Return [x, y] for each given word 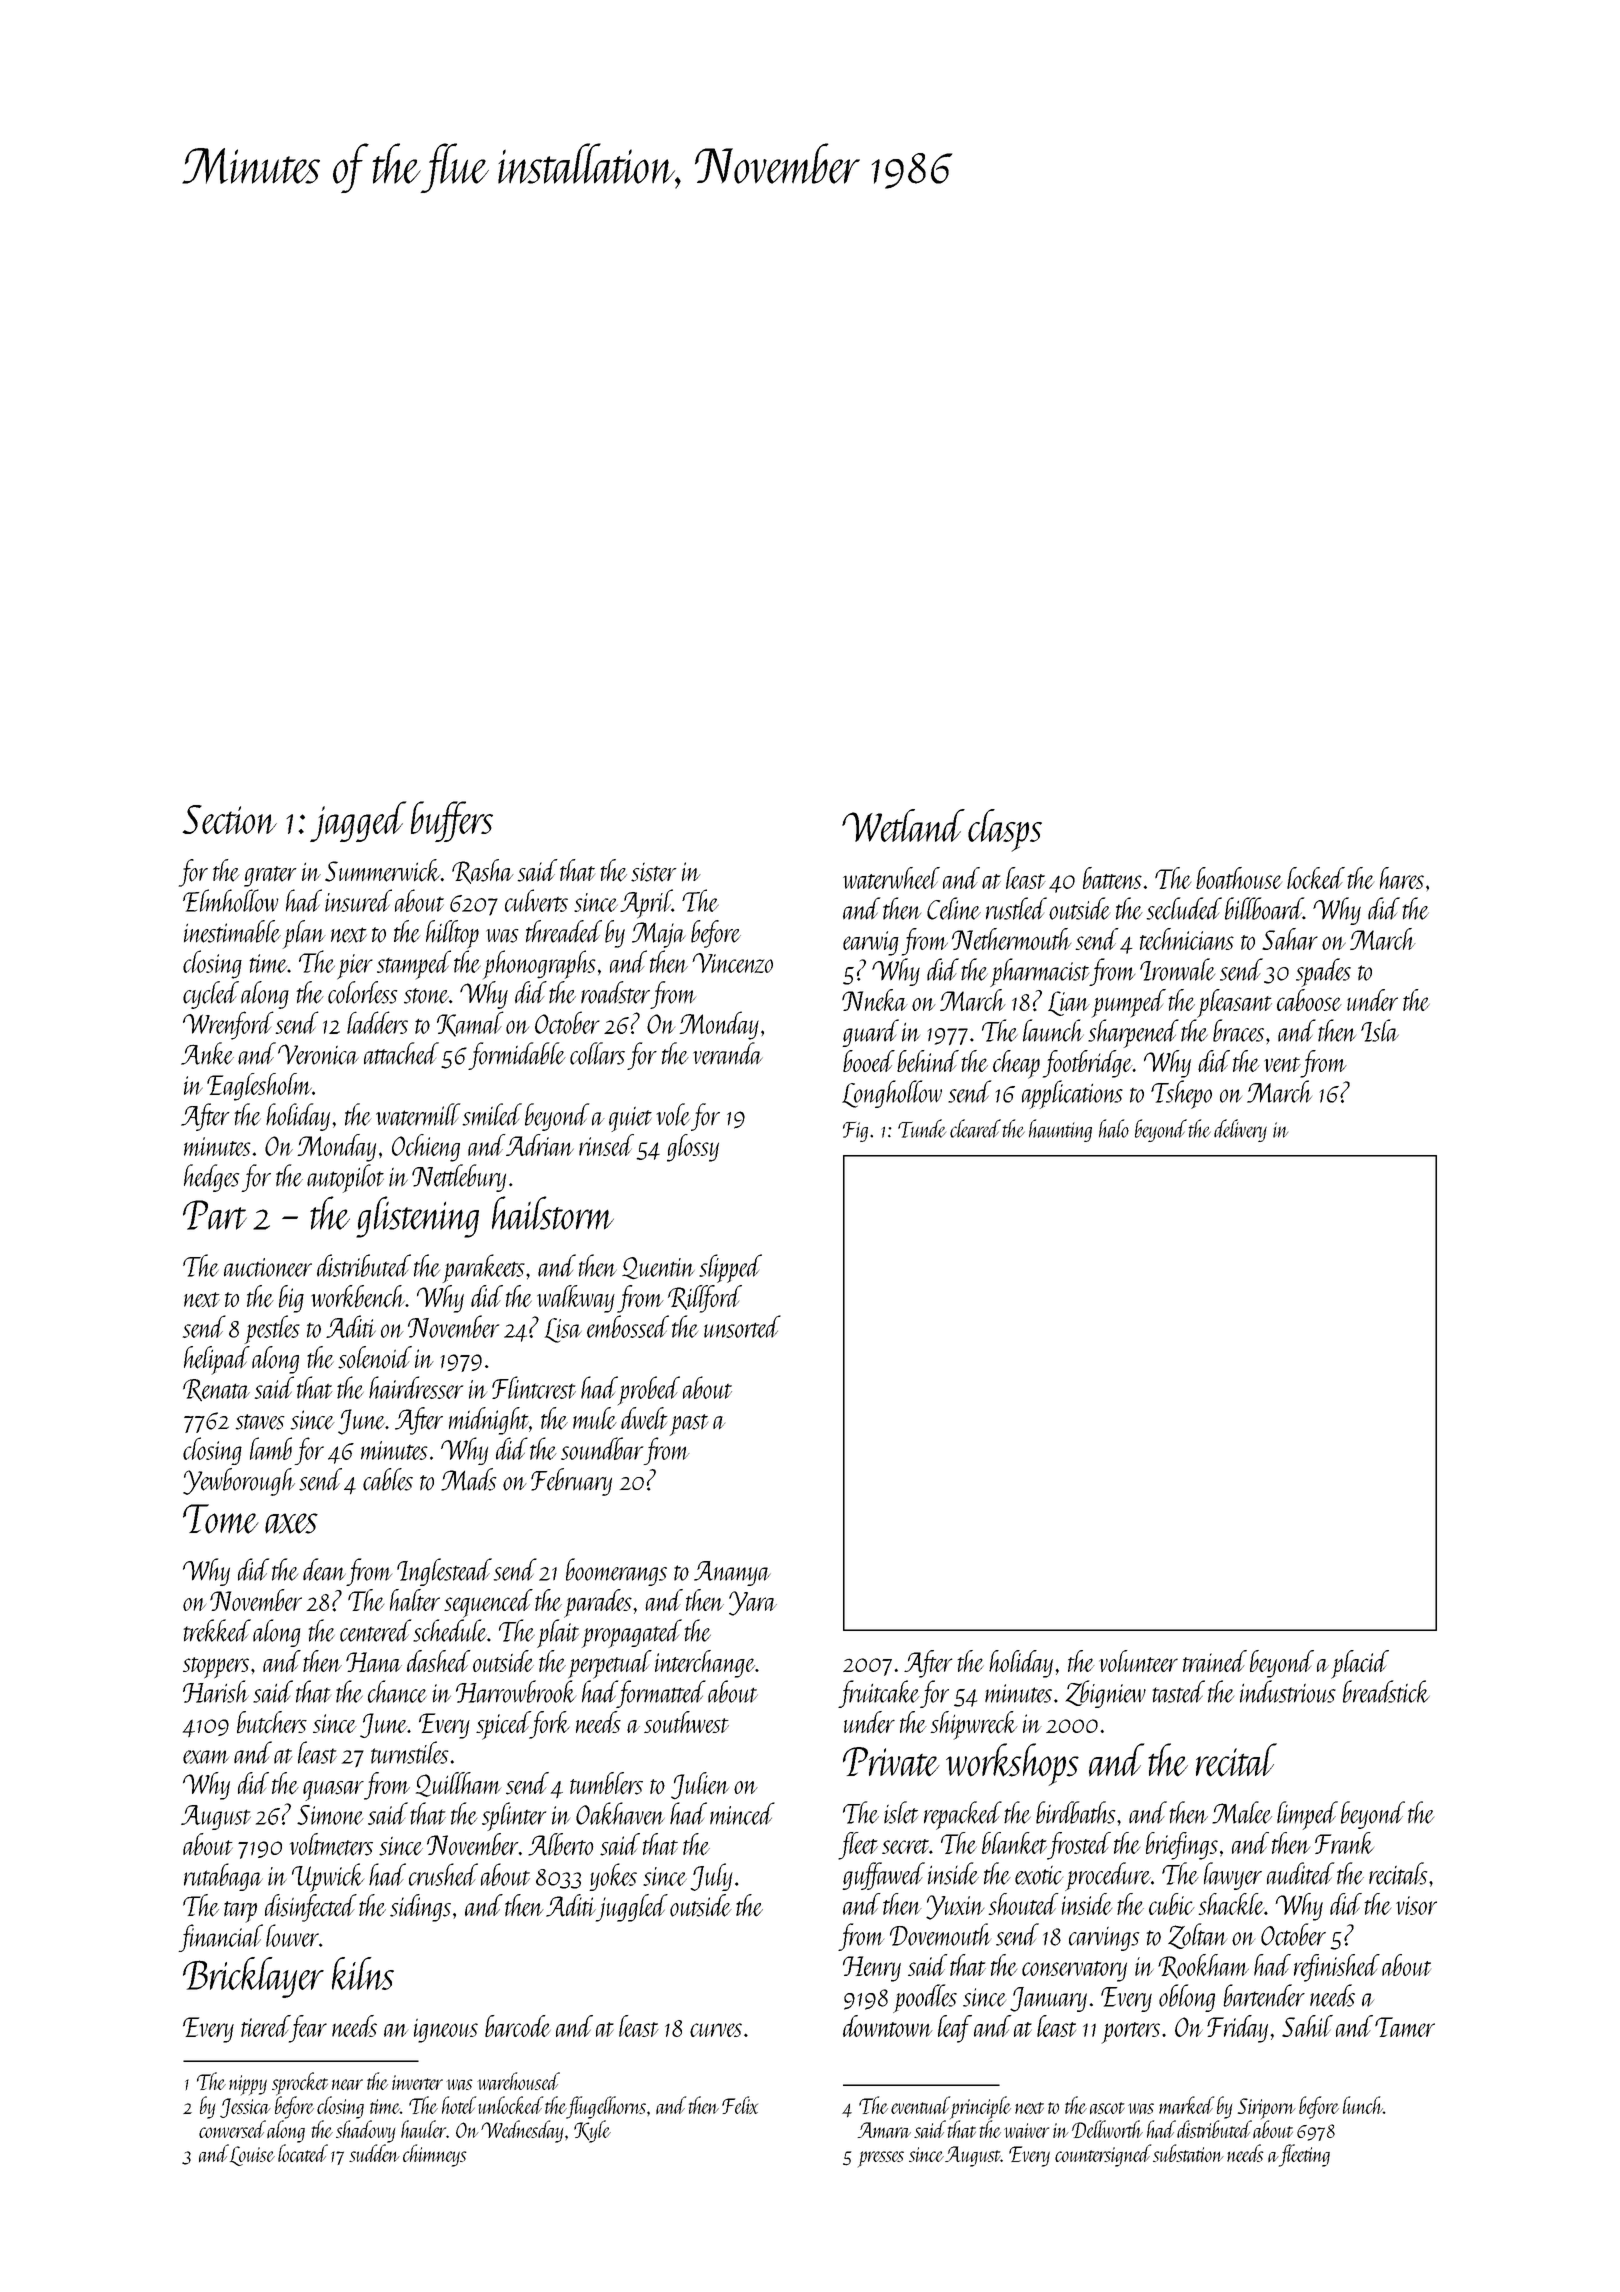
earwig [871, 943]
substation [1188, 2153]
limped [1307, 1815]
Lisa [563, 1330]
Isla [1380, 1030]
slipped [730, 1268]
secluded [1184, 908]
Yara [753, 1603]
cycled [211, 995]
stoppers [216, 1668]
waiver [1026, 2130]
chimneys [435, 2155]
